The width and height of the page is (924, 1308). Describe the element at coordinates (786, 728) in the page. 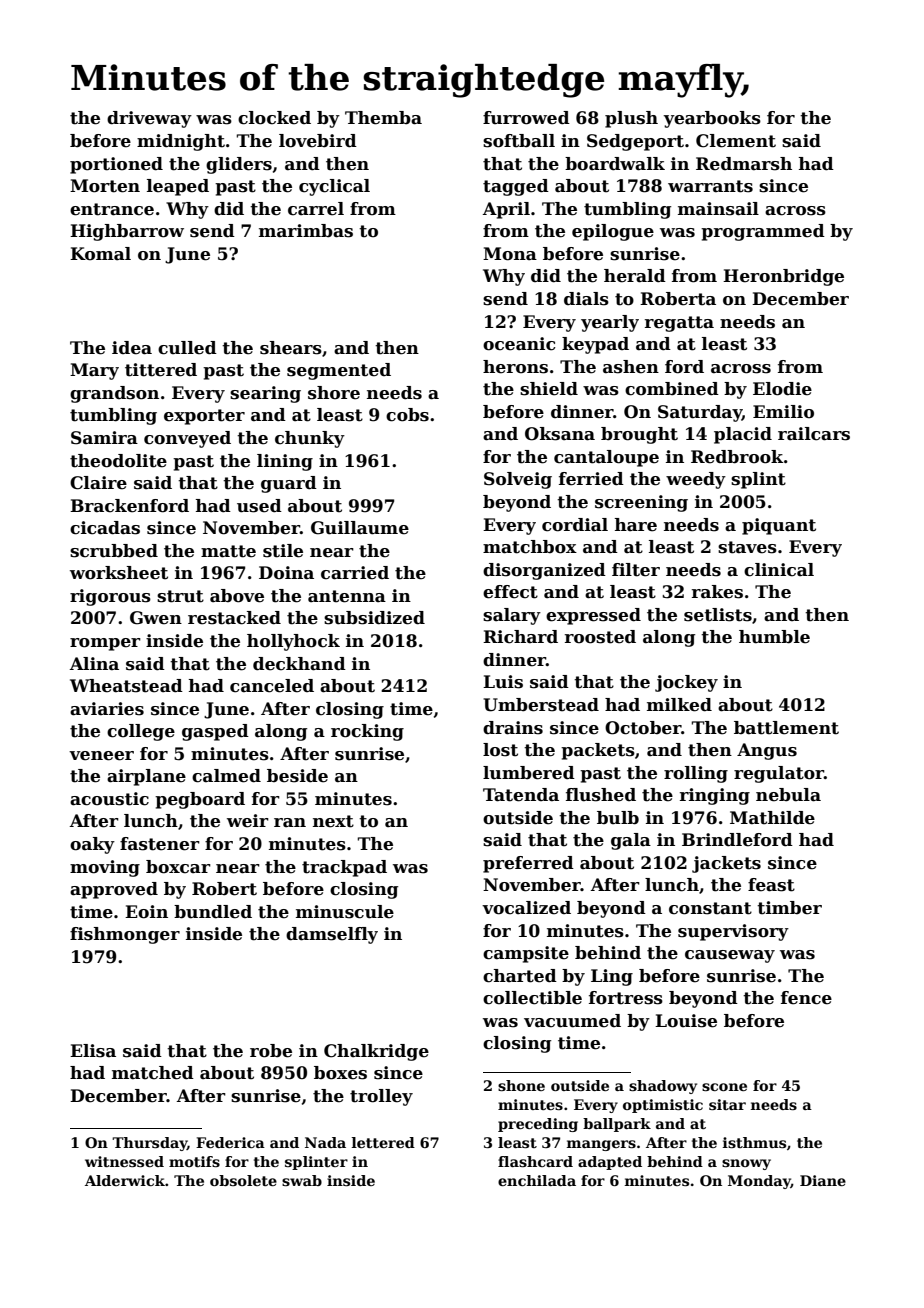

I see `battlement` at that location.
